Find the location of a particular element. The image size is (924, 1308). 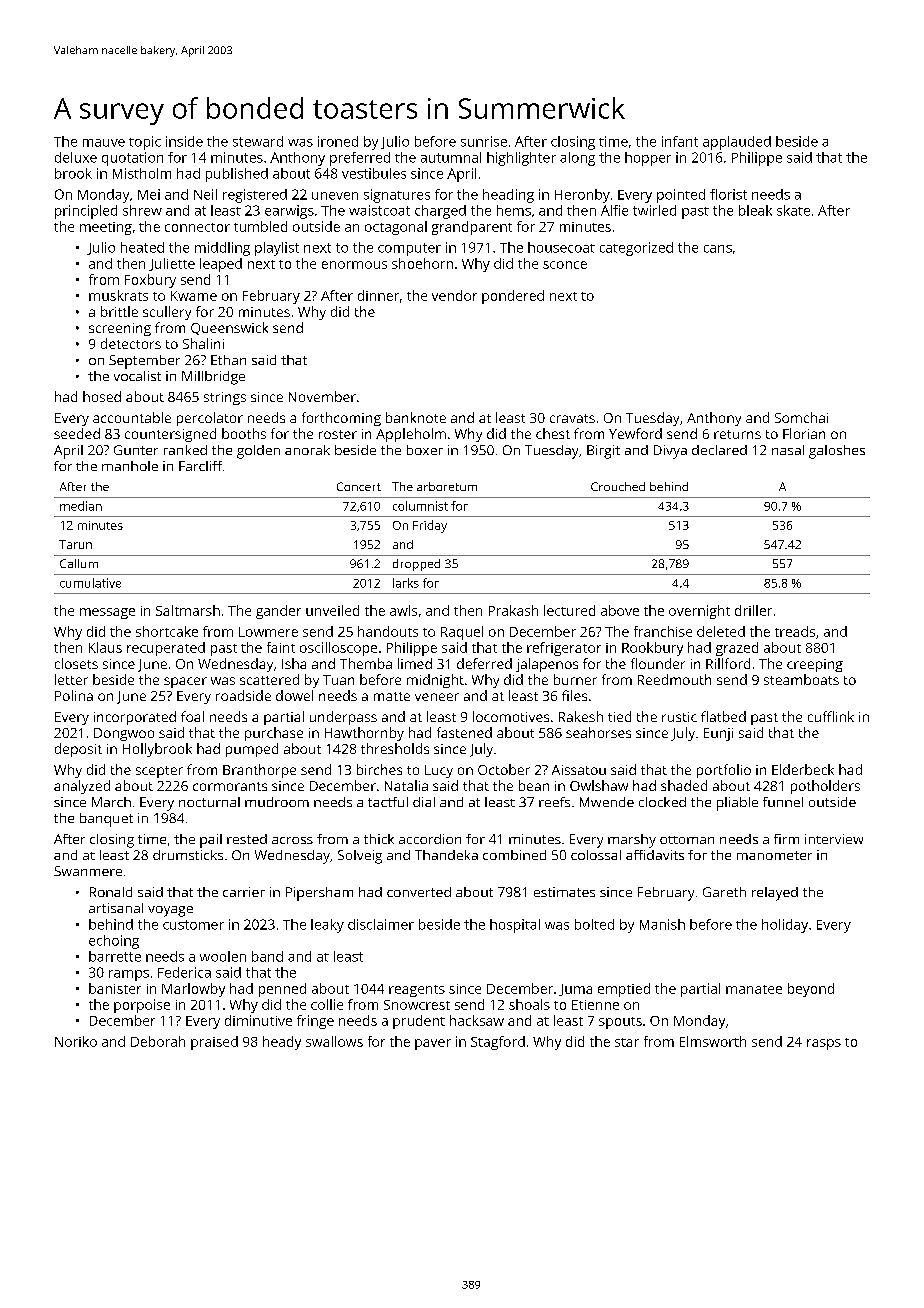

declared is located at coordinates (719, 450).
